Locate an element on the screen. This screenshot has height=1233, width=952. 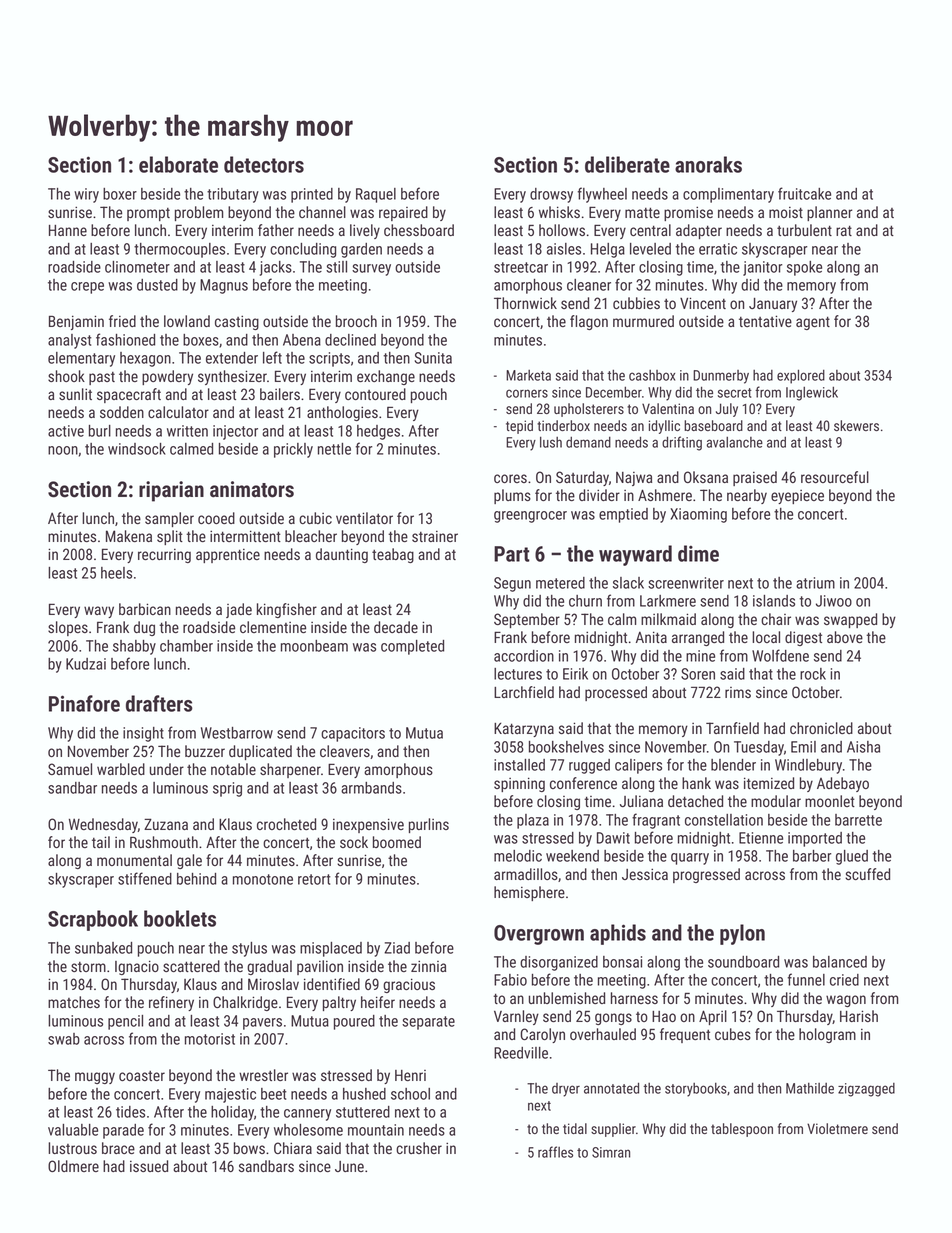
crepe is located at coordinates (87, 288).
